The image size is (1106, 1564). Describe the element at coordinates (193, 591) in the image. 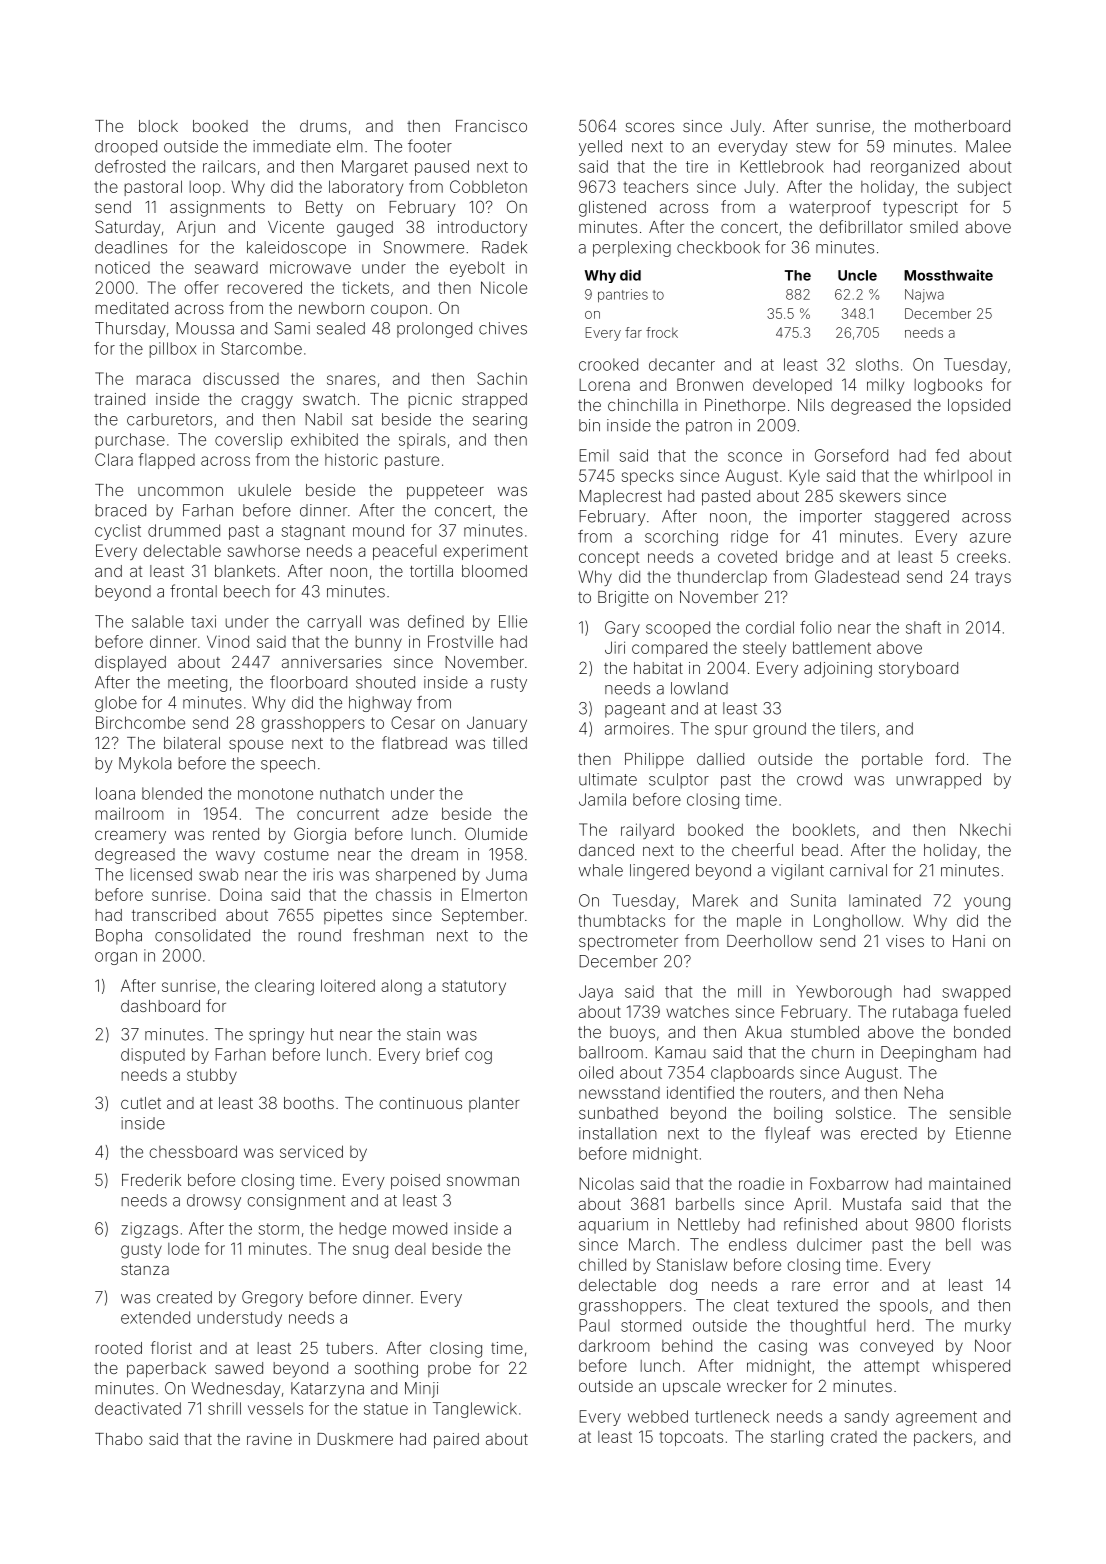

I see `frontal` at that location.
